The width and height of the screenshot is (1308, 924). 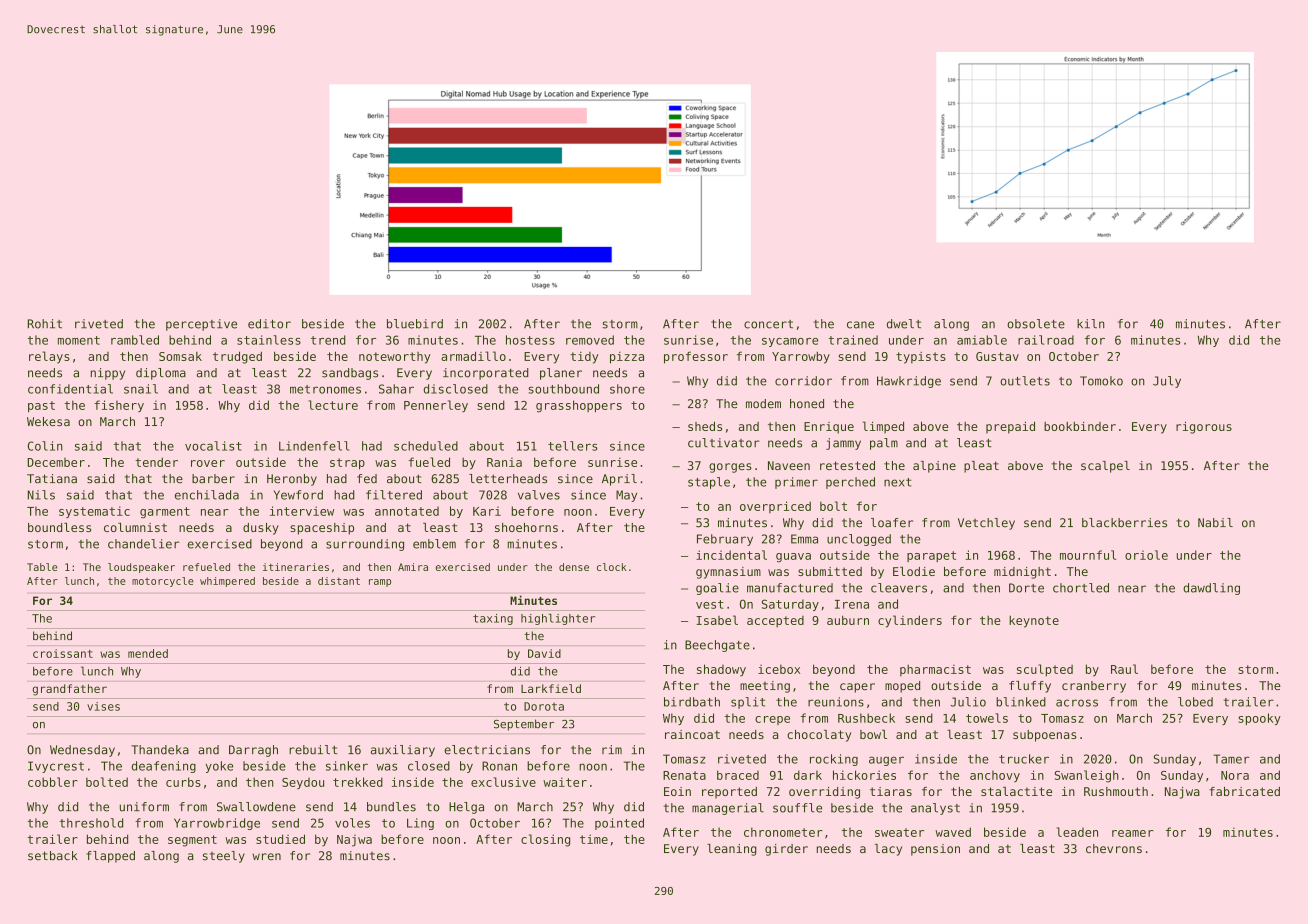 What do you see at coordinates (910, 621) in the screenshot?
I see `cylinders` at bounding box center [910, 621].
